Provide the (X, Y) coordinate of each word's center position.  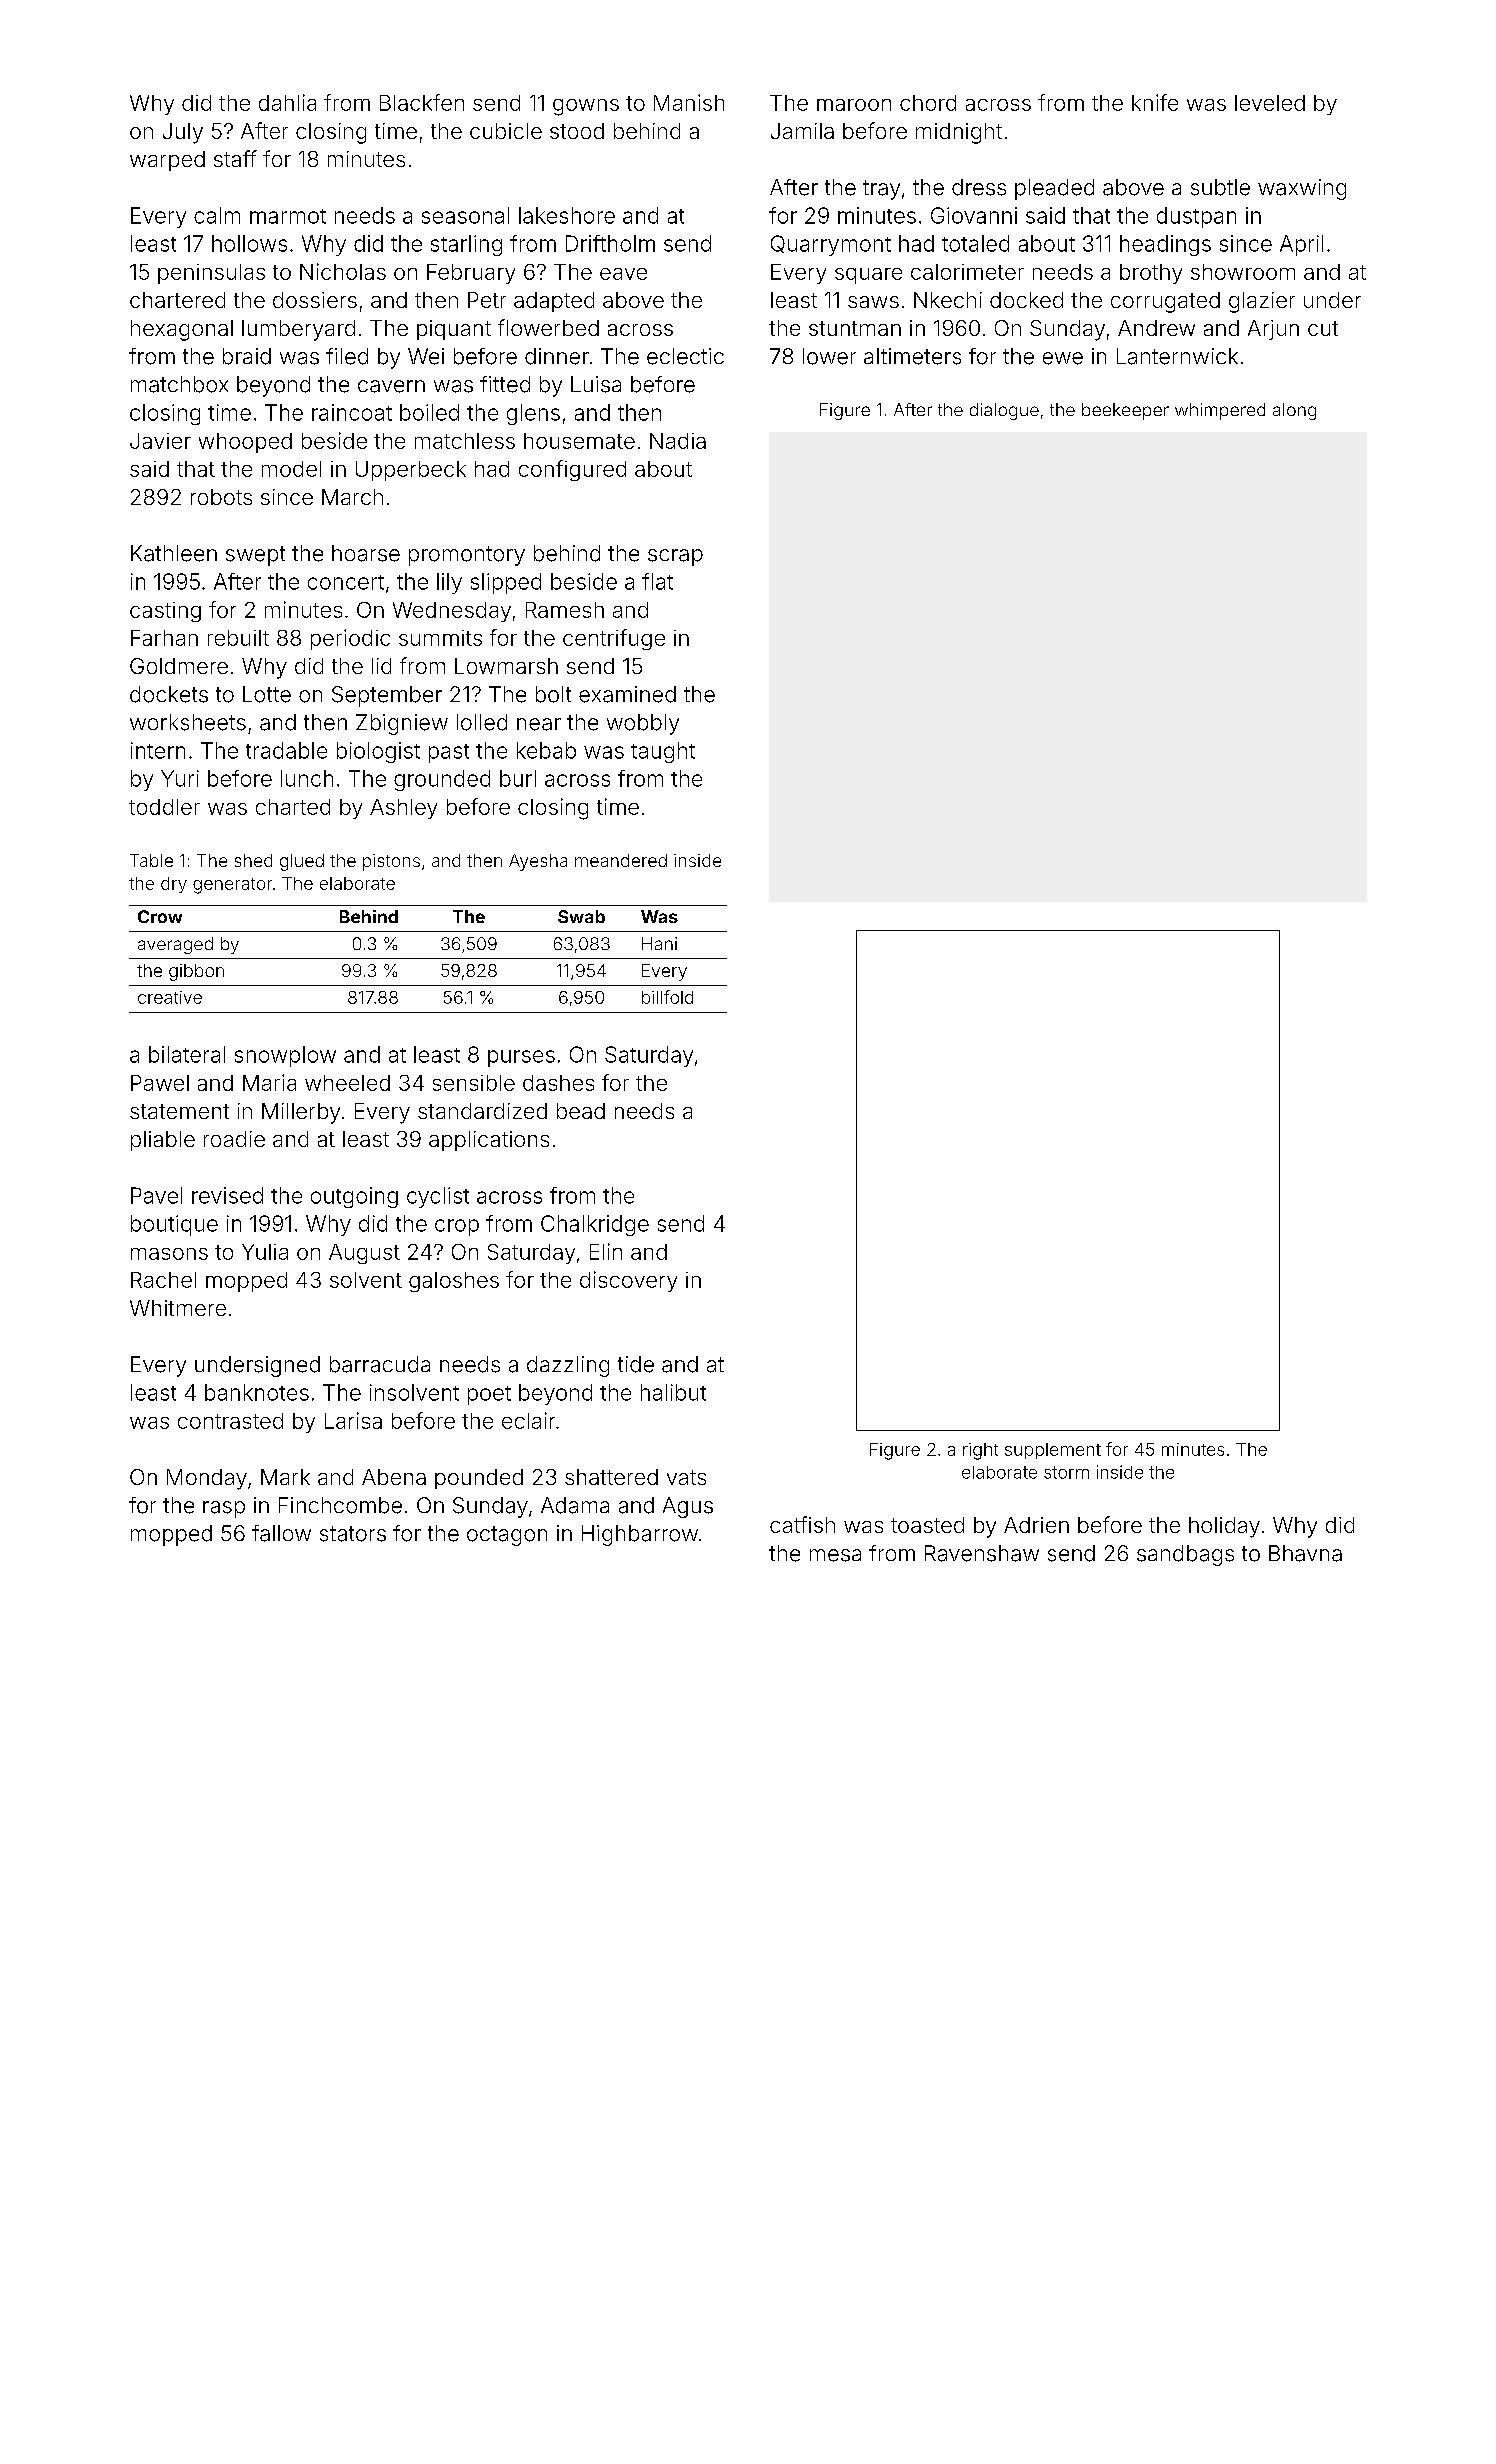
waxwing (1302, 189)
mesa (835, 1555)
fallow (281, 1533)
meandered (621, 860)
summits (440, 638)
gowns (586, 107)
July (183, 133)
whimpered (1220, 411)
